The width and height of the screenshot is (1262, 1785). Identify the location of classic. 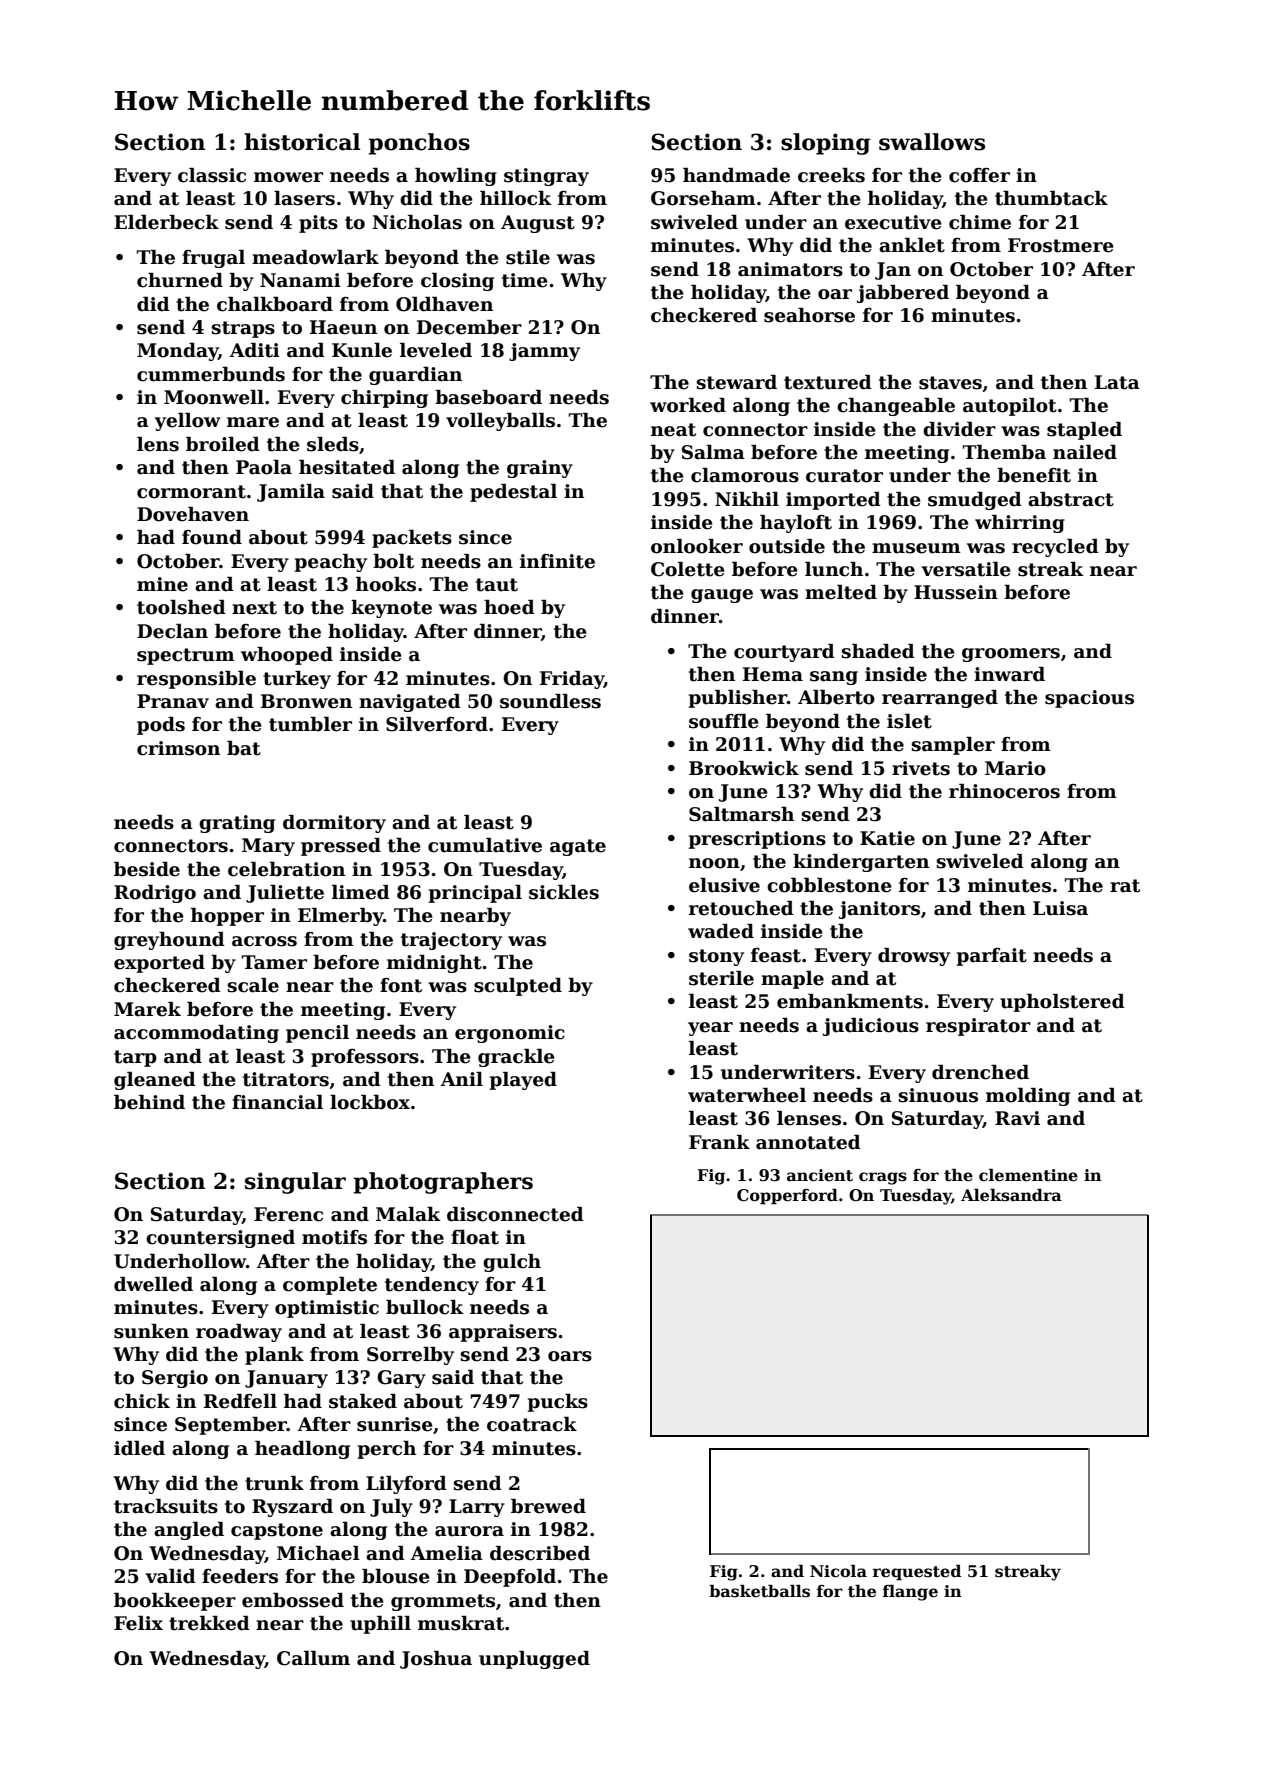
(212, 175).
